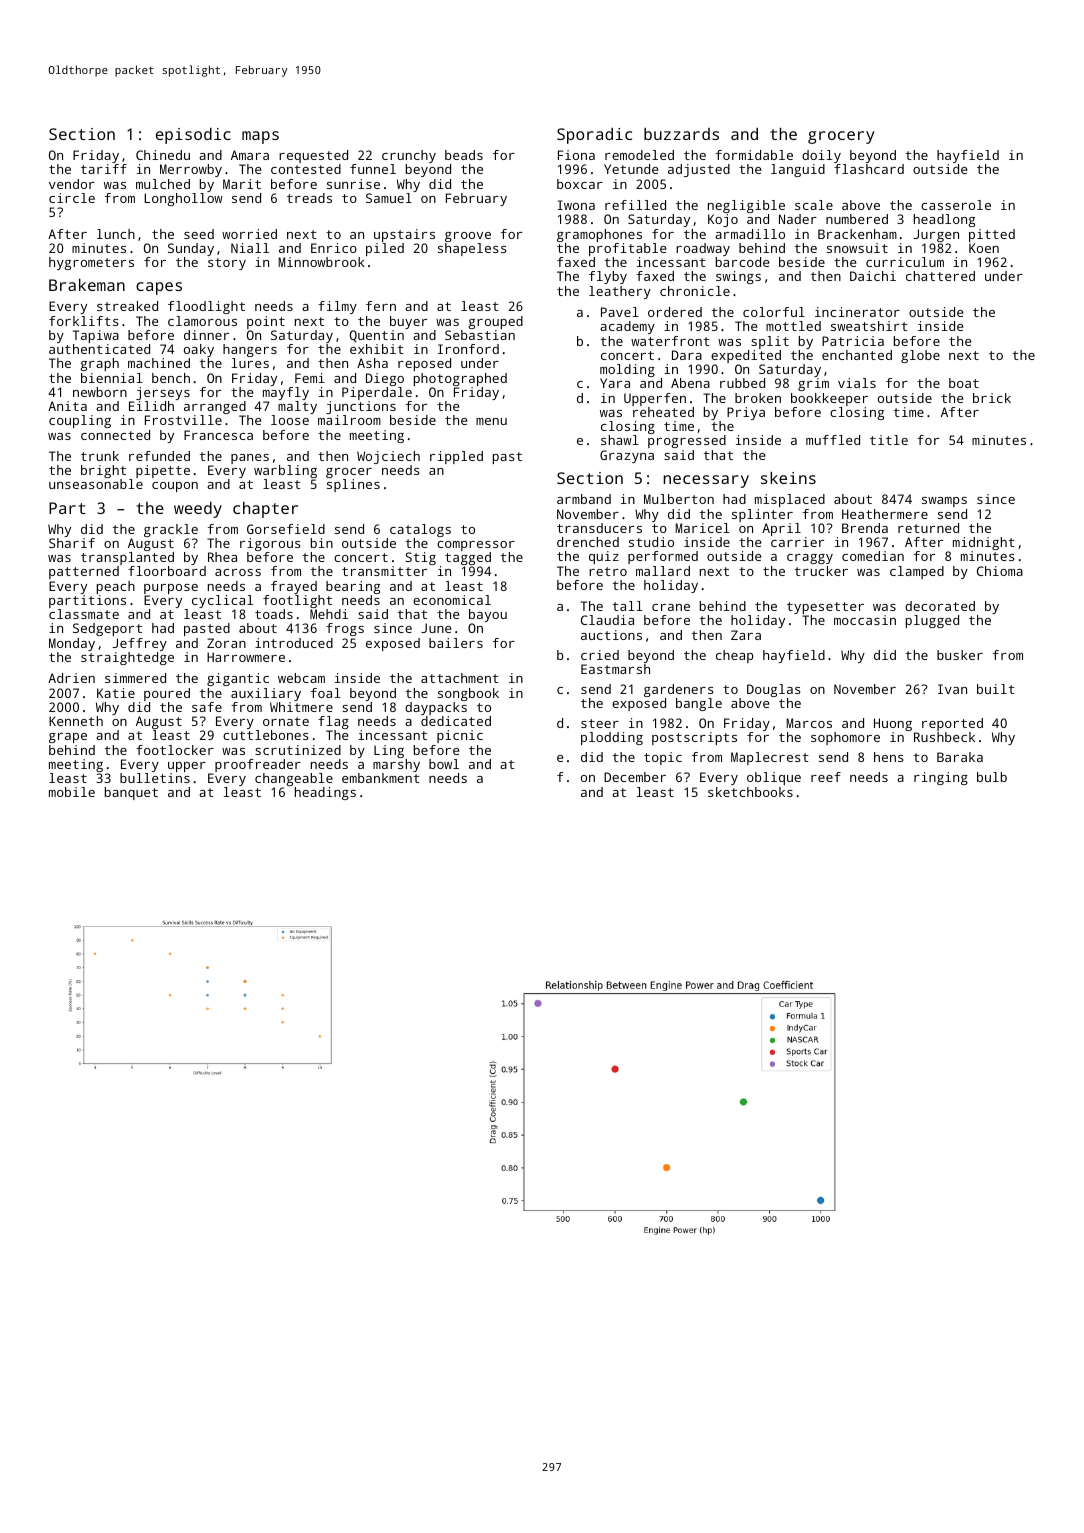  What do you see at coordinates (594, 136) in the page?
I see `Sporadic` at bounding box center [594, 136].
